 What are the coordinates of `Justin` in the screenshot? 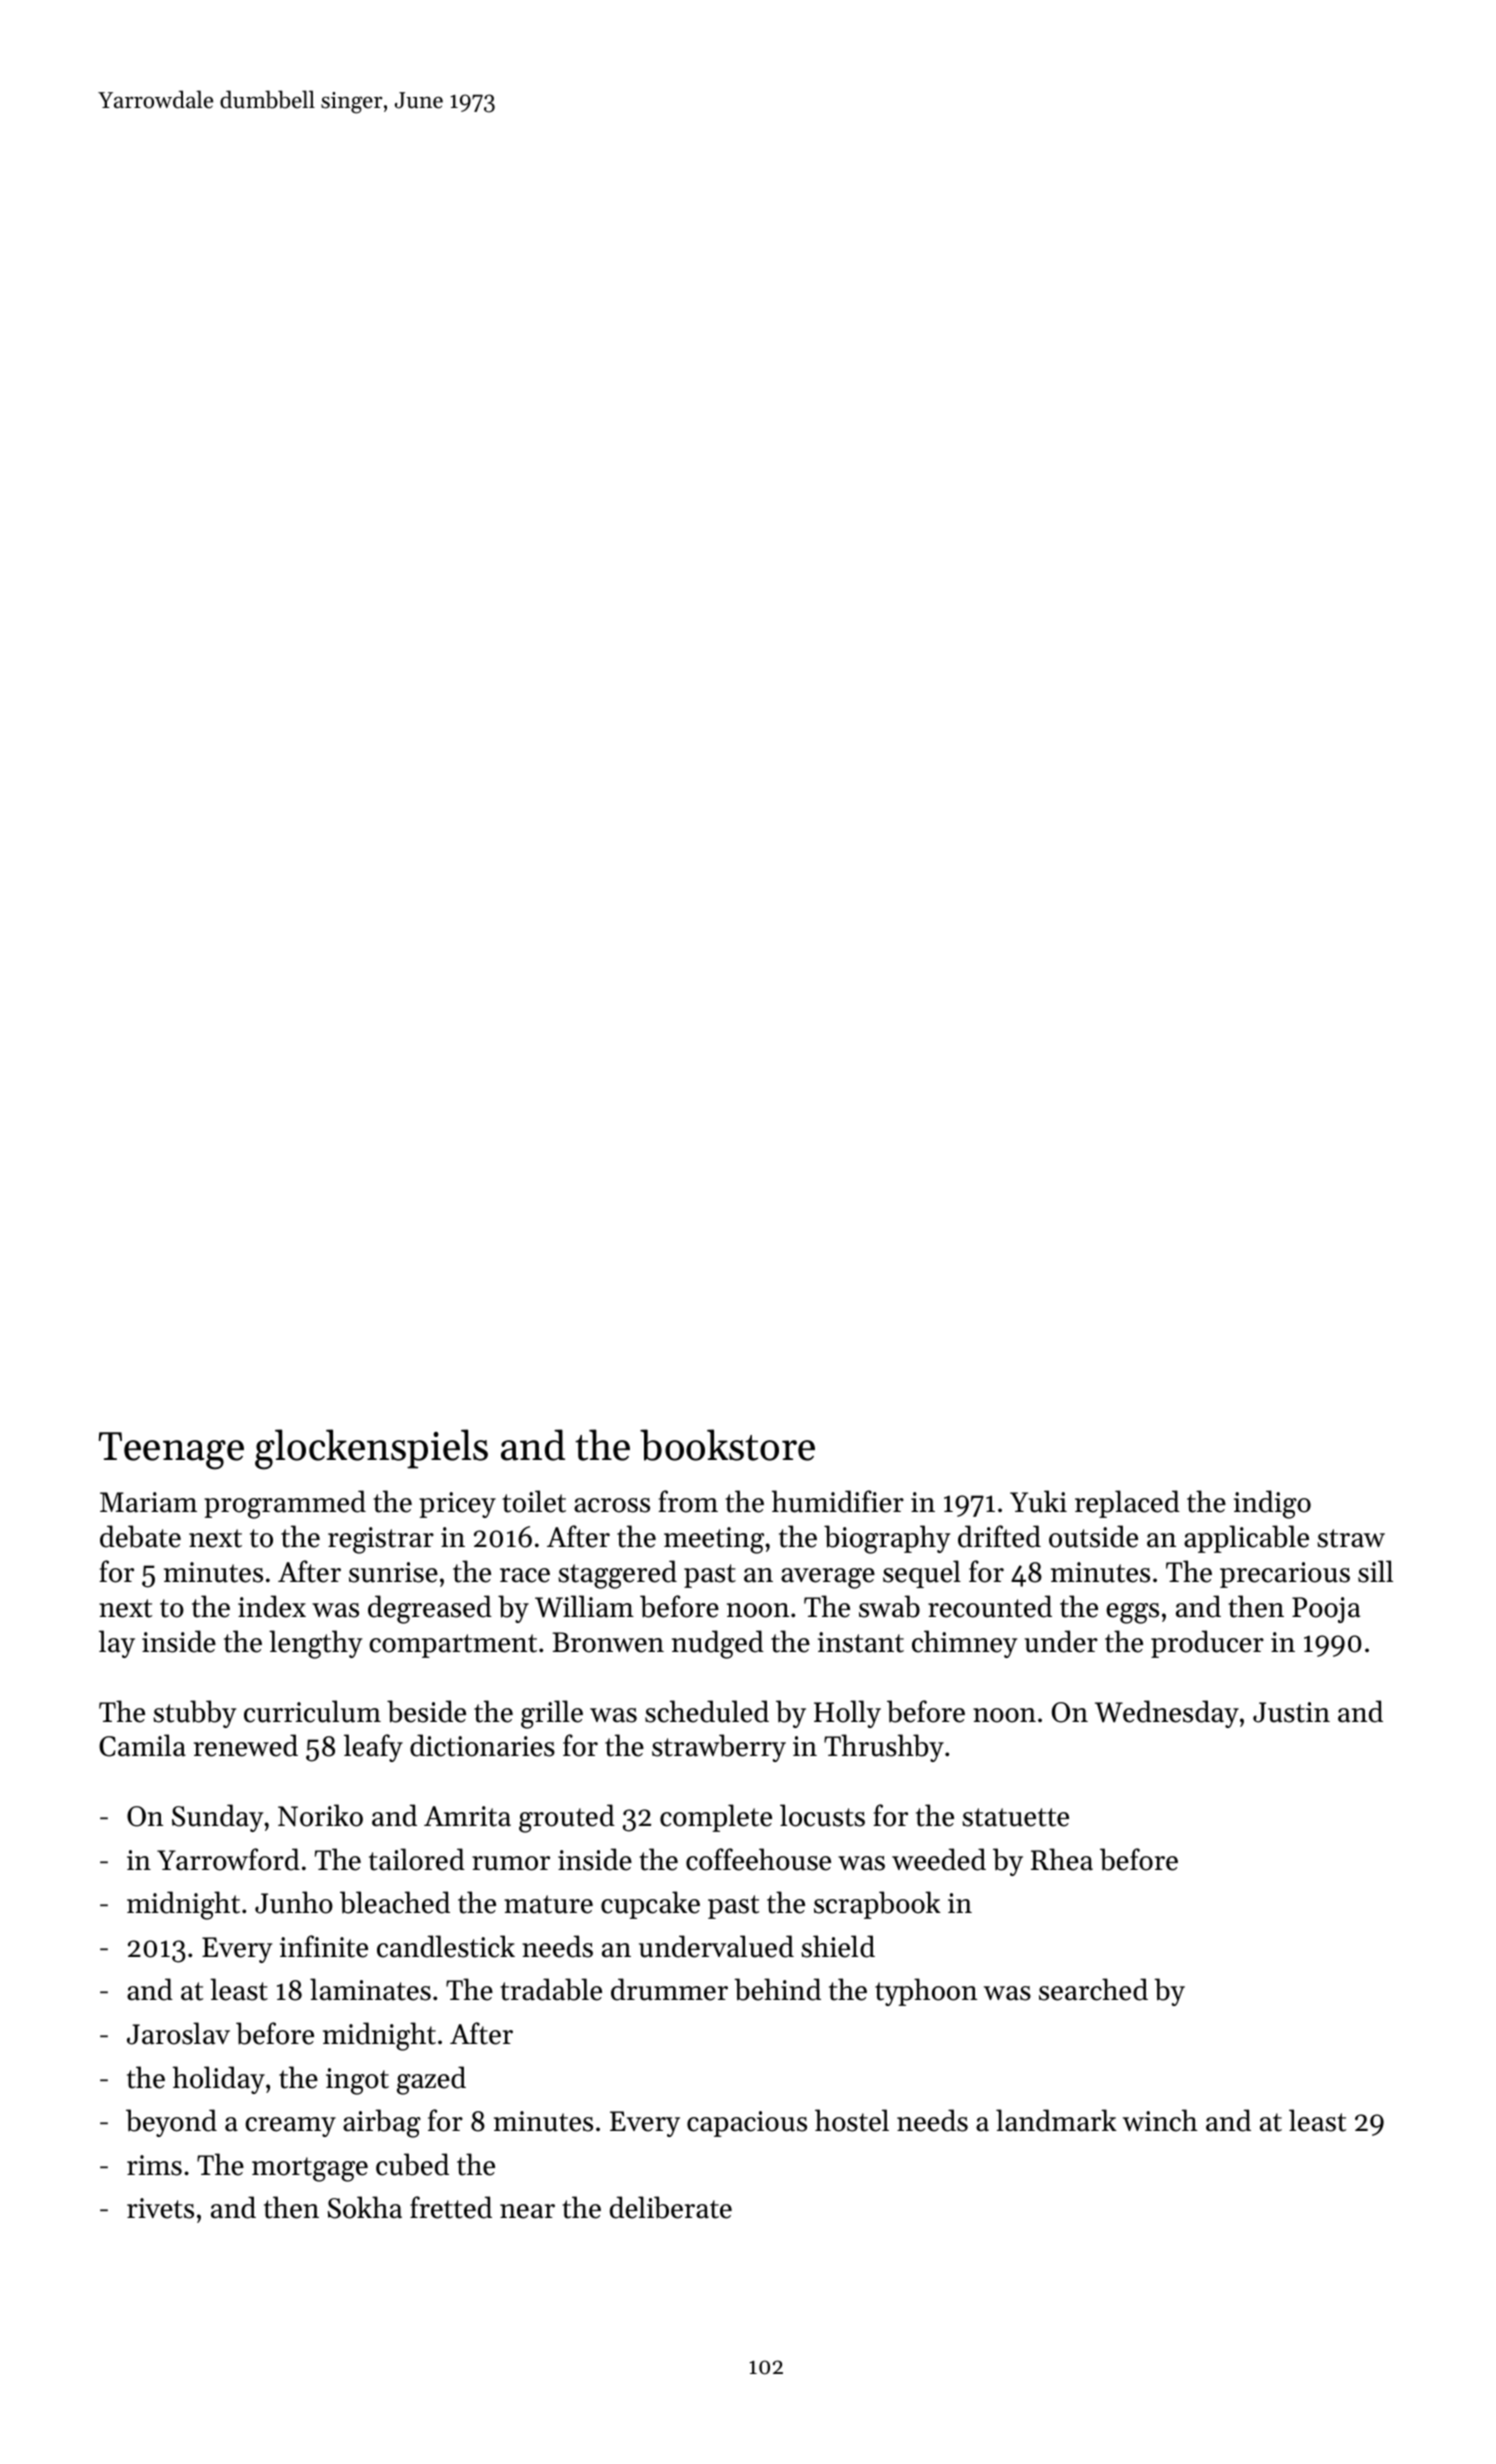 It's located at (1291, 1712).
